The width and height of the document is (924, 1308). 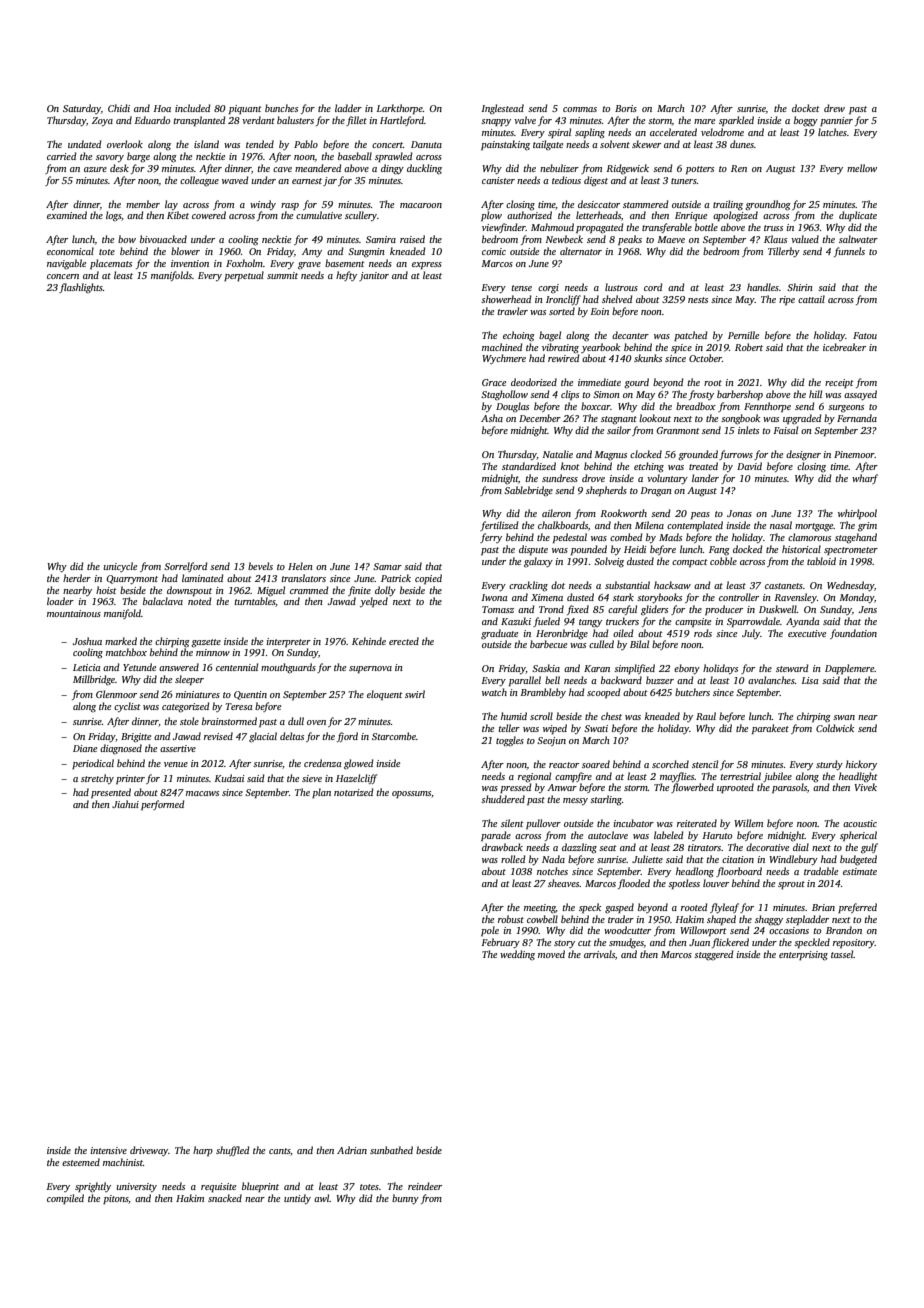 What do you see at coordinates (391, 1150) in the document?
I see `sunbathed` at bounding box center [391, 1150].
